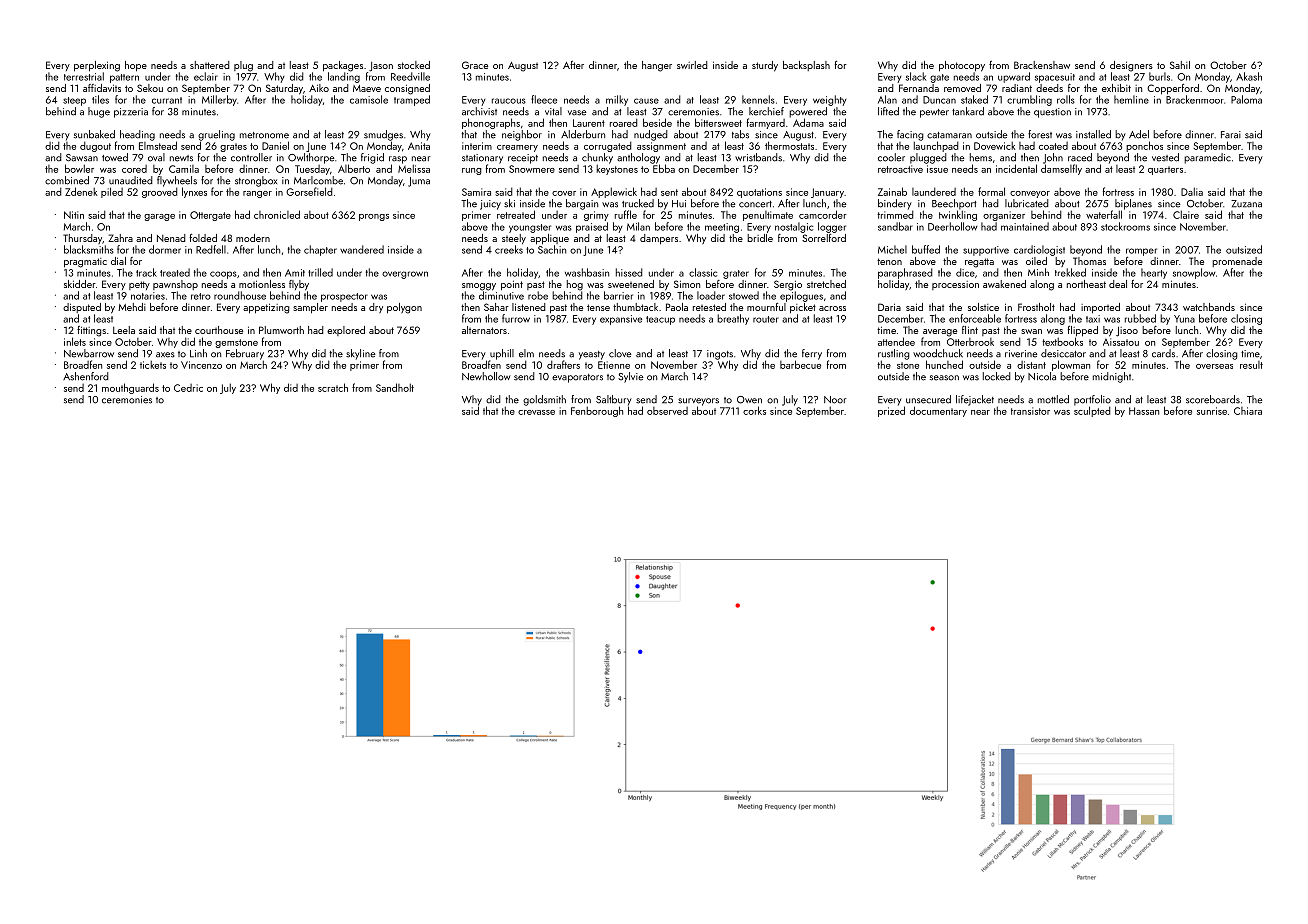 Image resolution: width=1308 pixels, height=924 pixels. What do you see at coordinates (1246, 99) in the screenshot?
I see `Paloma` at bounding box center [1246, 99].
